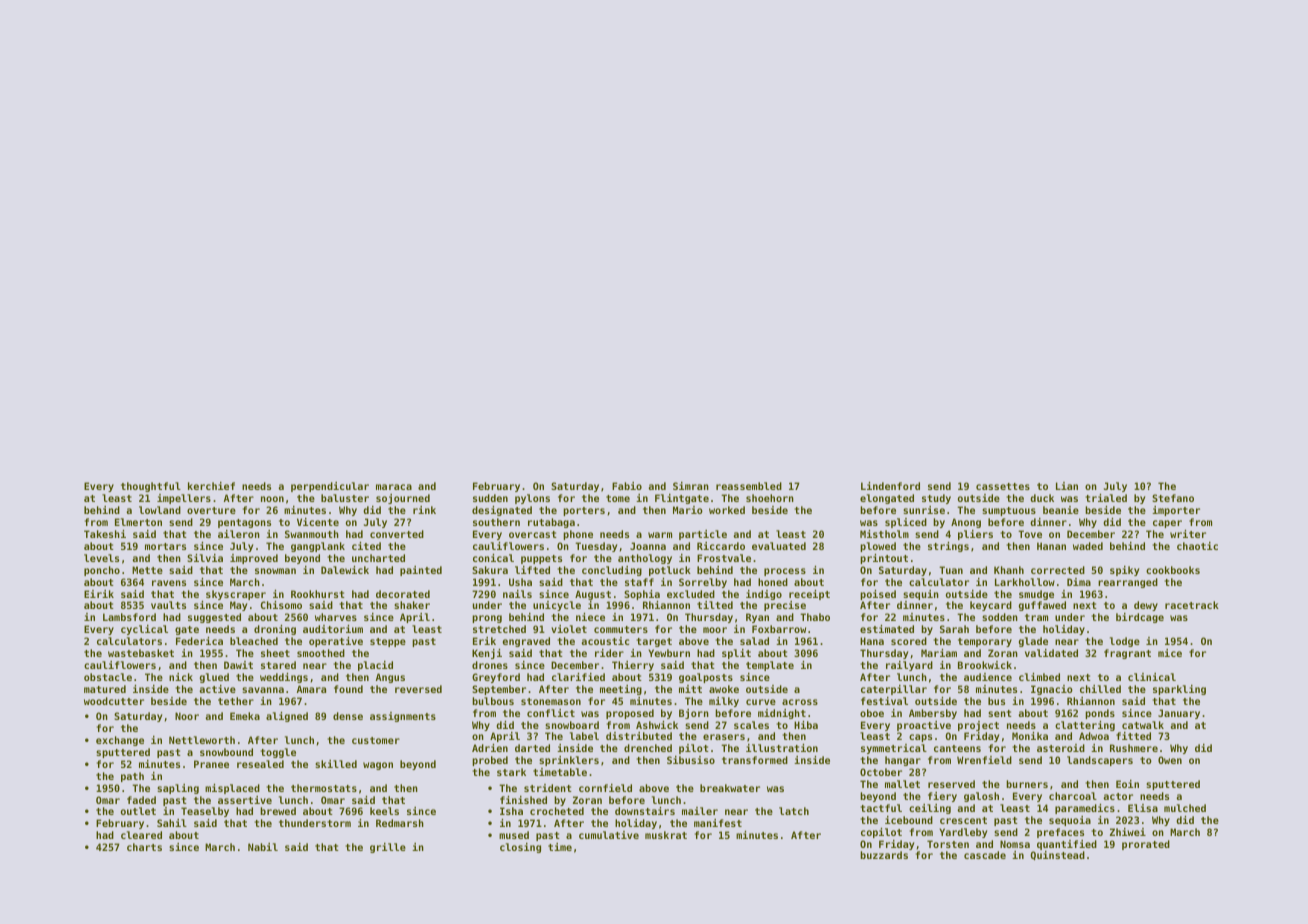 The width and height of the screenshot is (1308, 924). Describe the element at coordinates (226, 752) in the screenshot. I see `snowbound` at that location.
